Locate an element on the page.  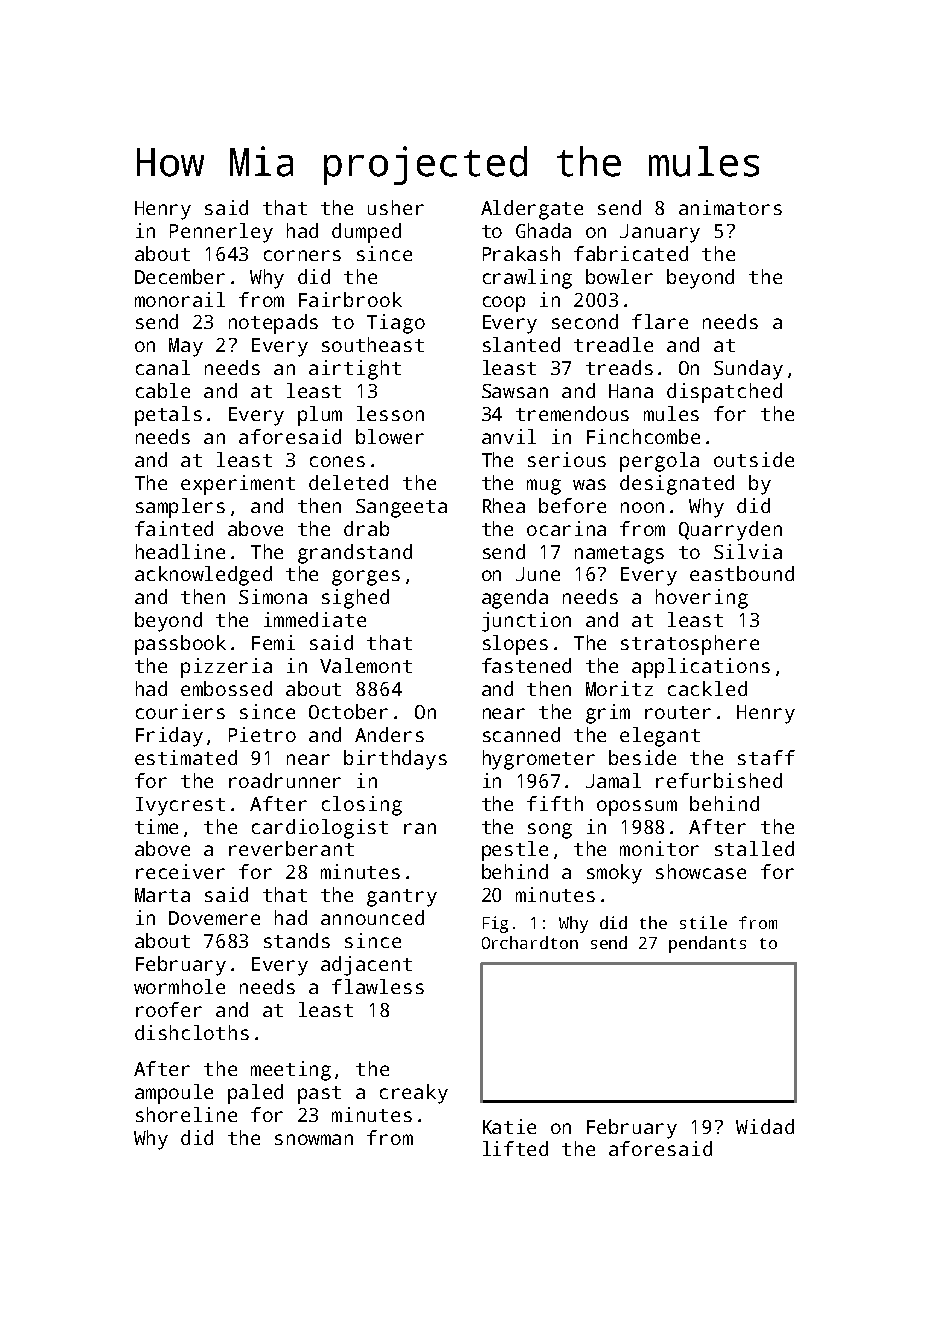
time is located at coordinates (156, 826).
